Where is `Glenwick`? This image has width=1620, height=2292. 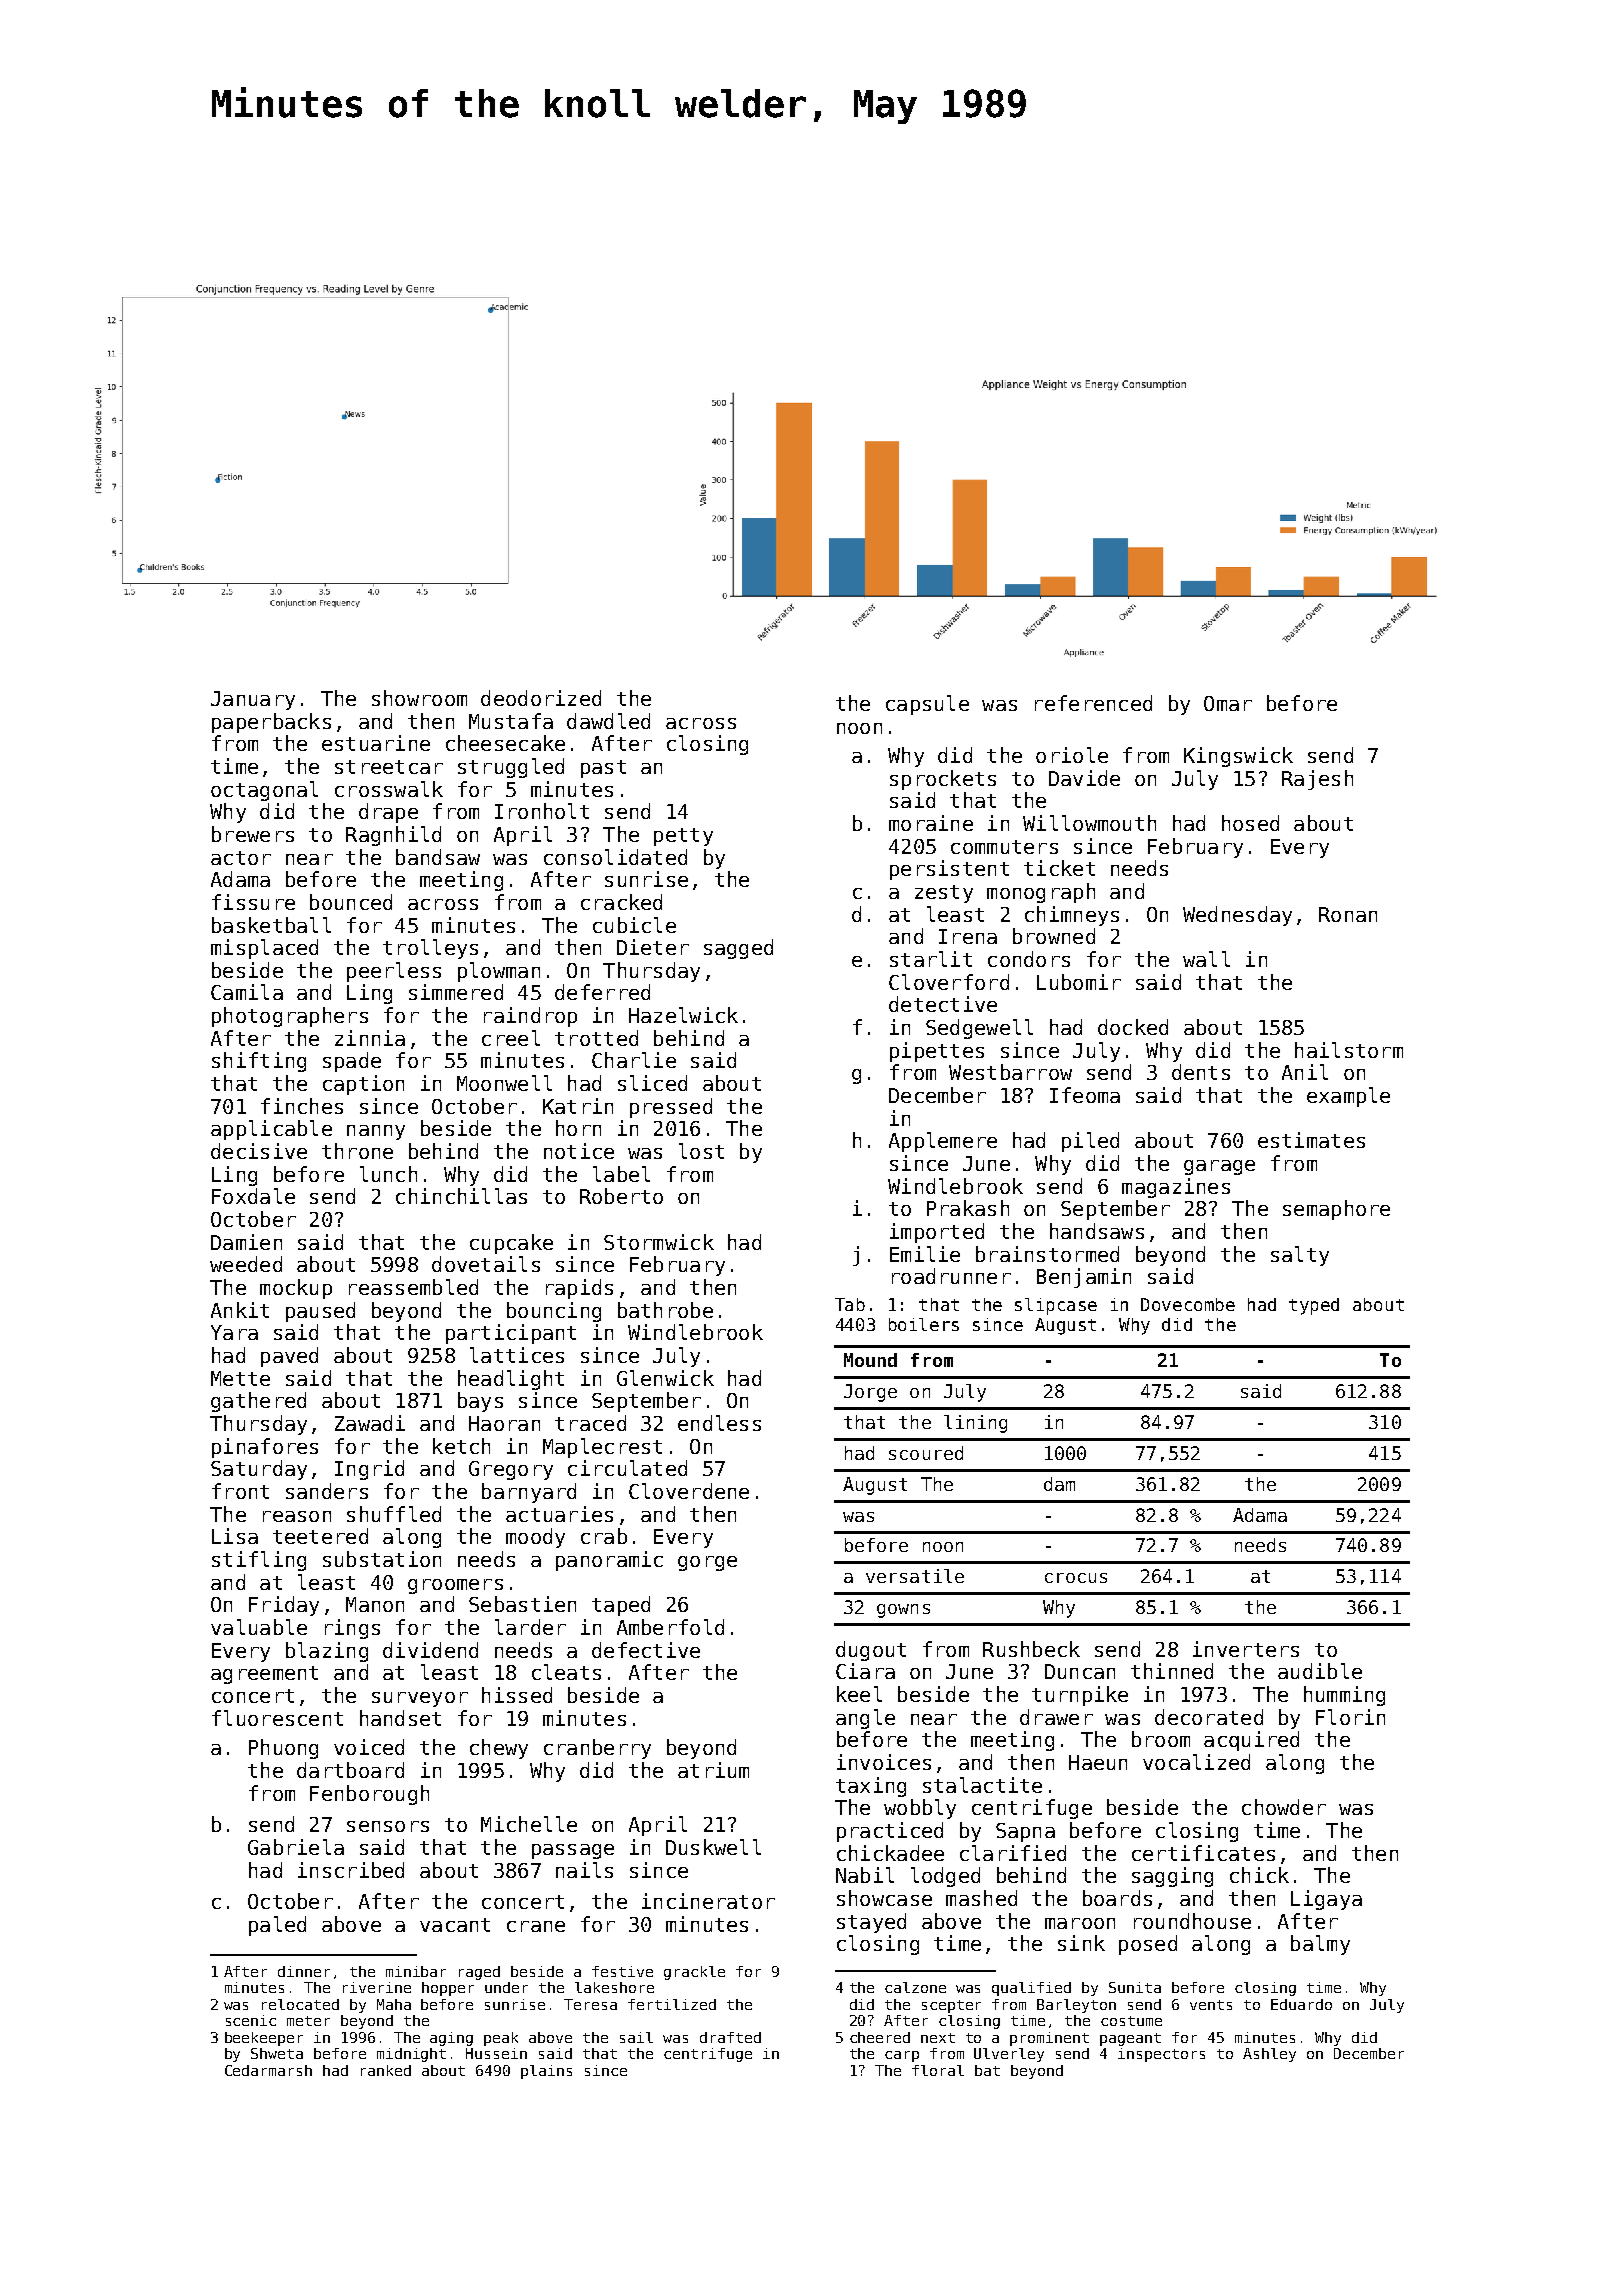
Glenwick is located at coordinates (665, 1378).
